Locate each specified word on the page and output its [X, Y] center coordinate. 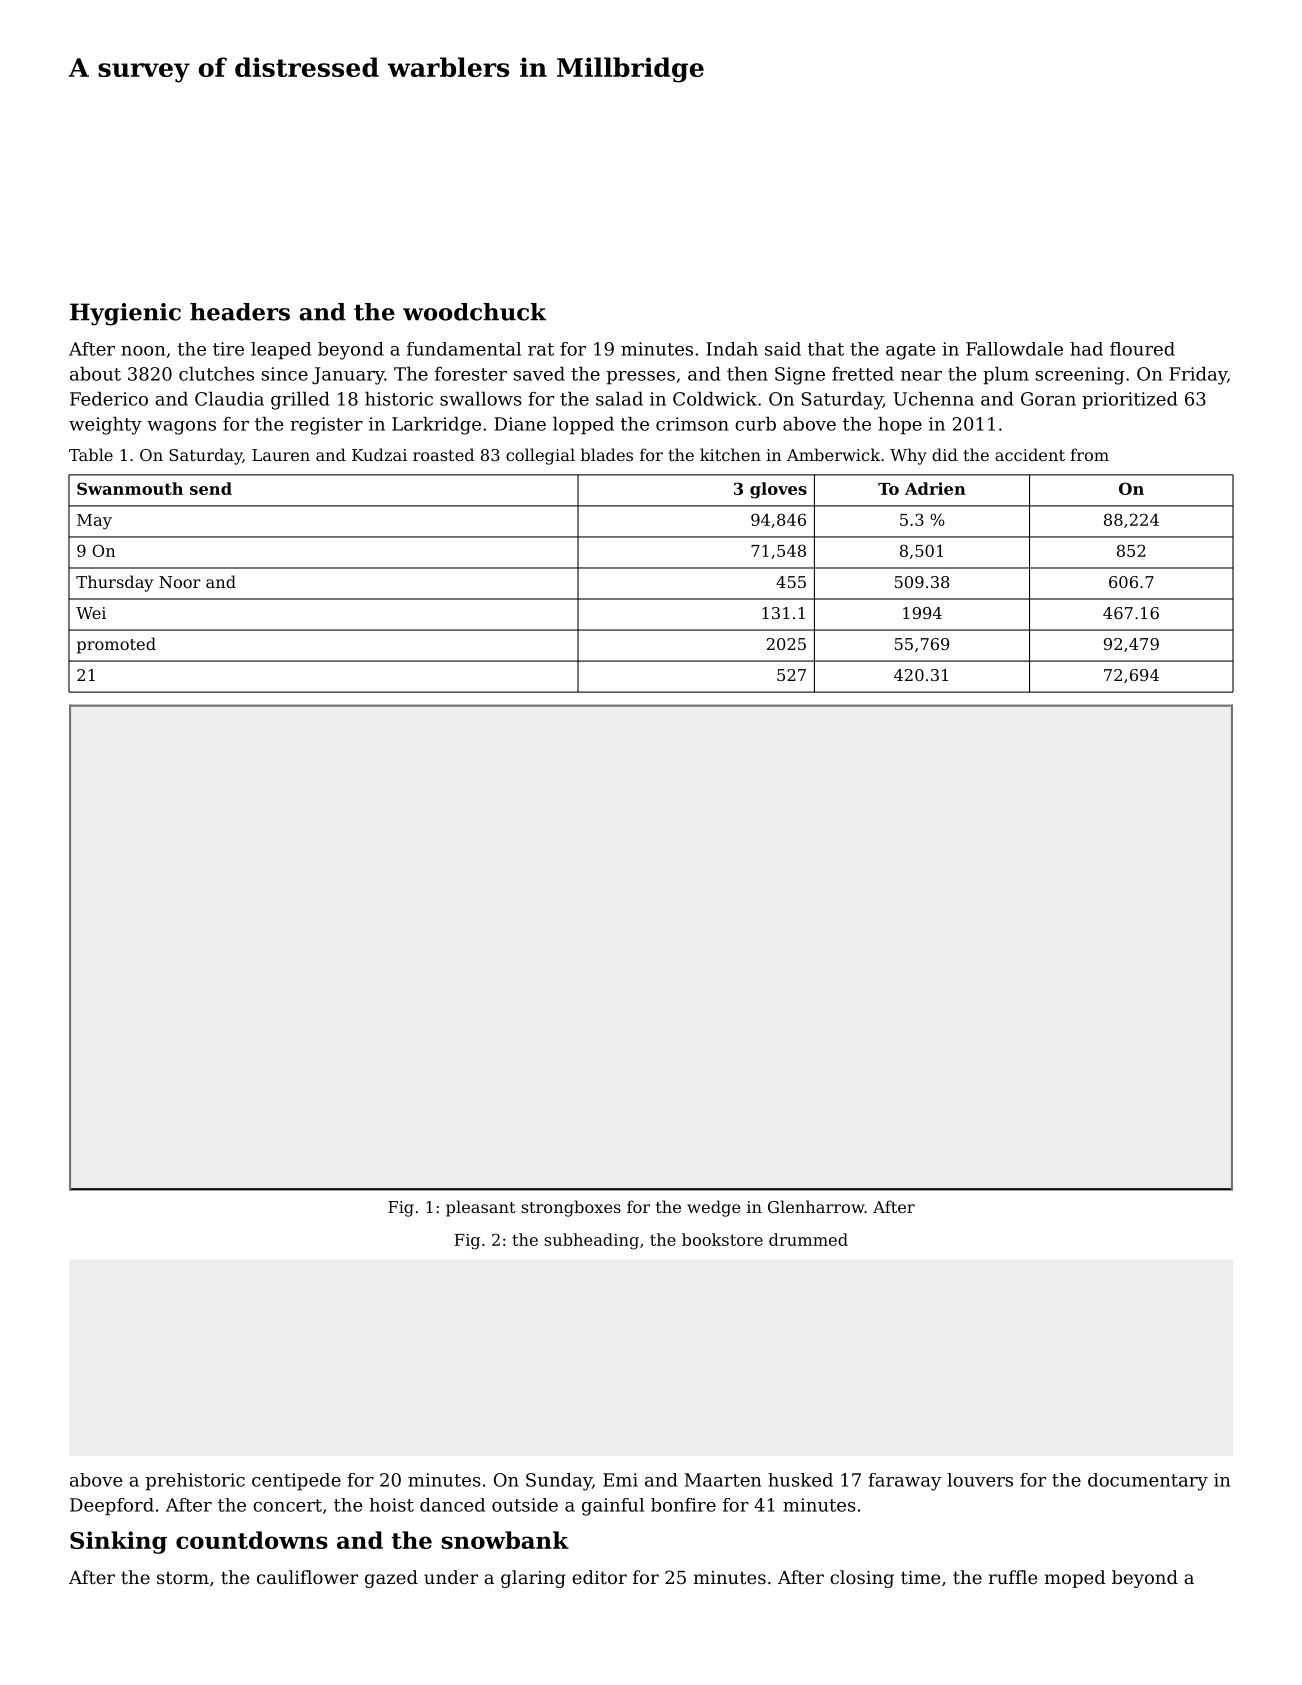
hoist [392, 1505]
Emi [620, 1480]
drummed [808, 1239]
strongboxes [571, 1208]
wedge [714, 1208]
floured [1142, 349]
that [826, 349]
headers [240, 312]
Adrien [935, 488]
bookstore [722, 1239]
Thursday [114, 583]
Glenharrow [816, 1206]
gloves [778, 490]
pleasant [481, 1208]
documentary [1148, 1482]
